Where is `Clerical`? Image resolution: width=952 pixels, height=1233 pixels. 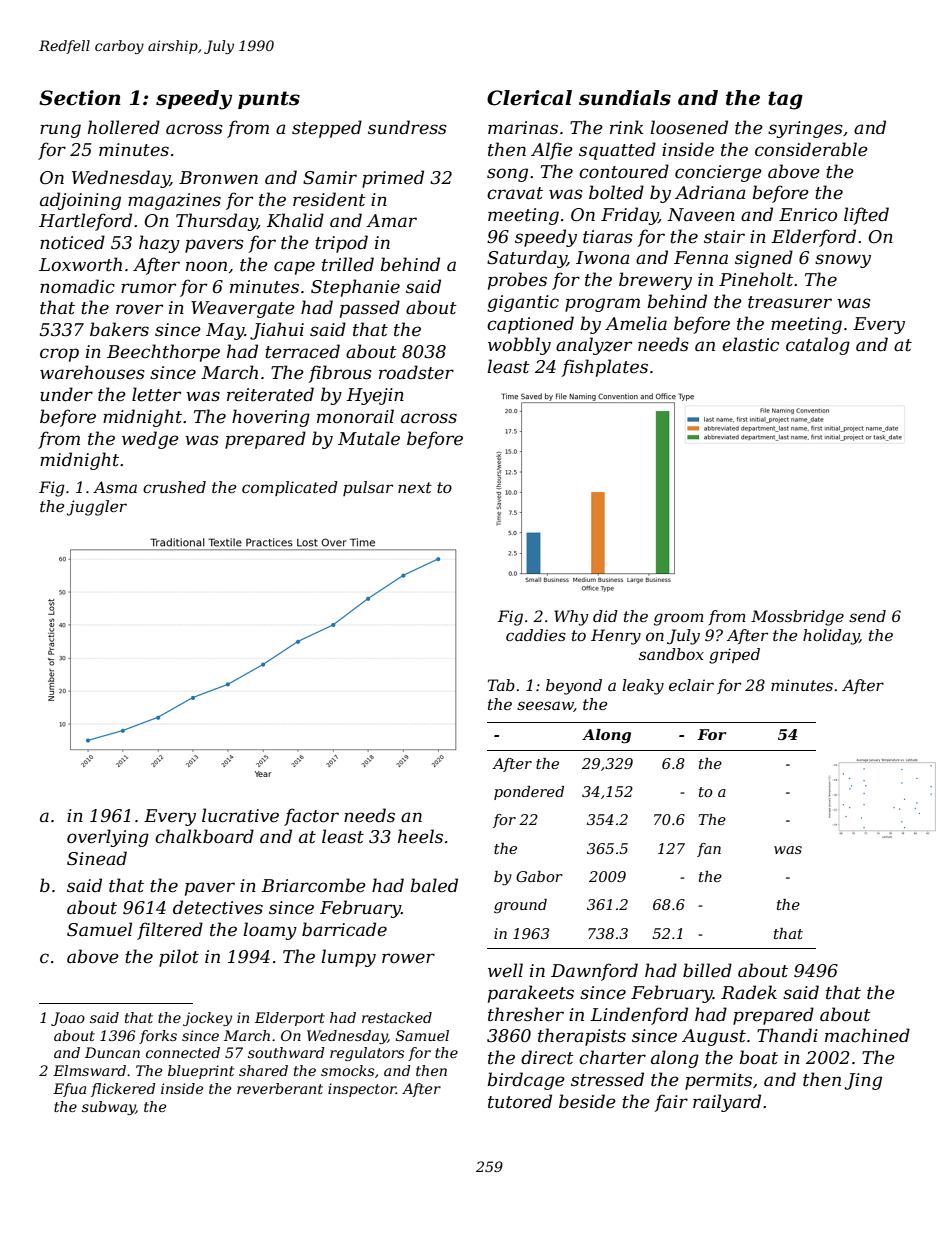 Clerical is located at coordinates (529, 98).
